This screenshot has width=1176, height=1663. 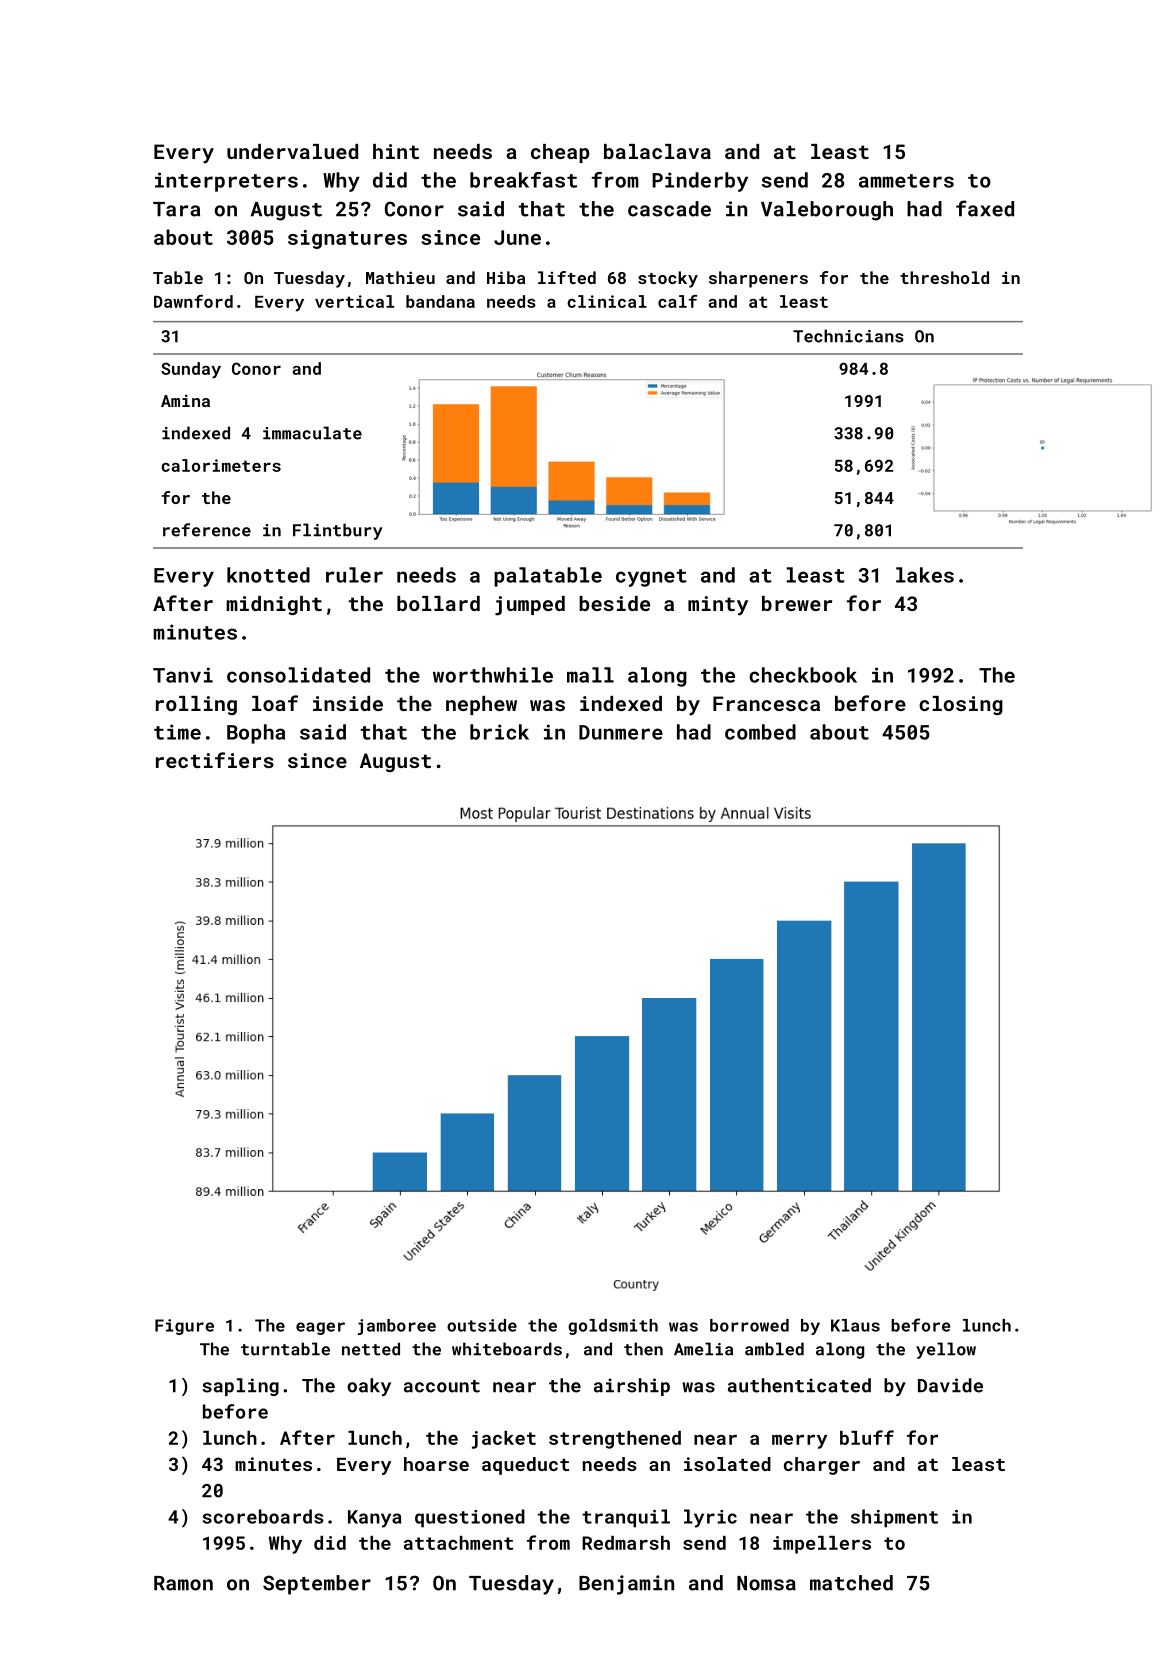 What do you see at coordinates (855, 1325) in the screenshot?
I see `Klaus` at bounding box center [855, 1325].
